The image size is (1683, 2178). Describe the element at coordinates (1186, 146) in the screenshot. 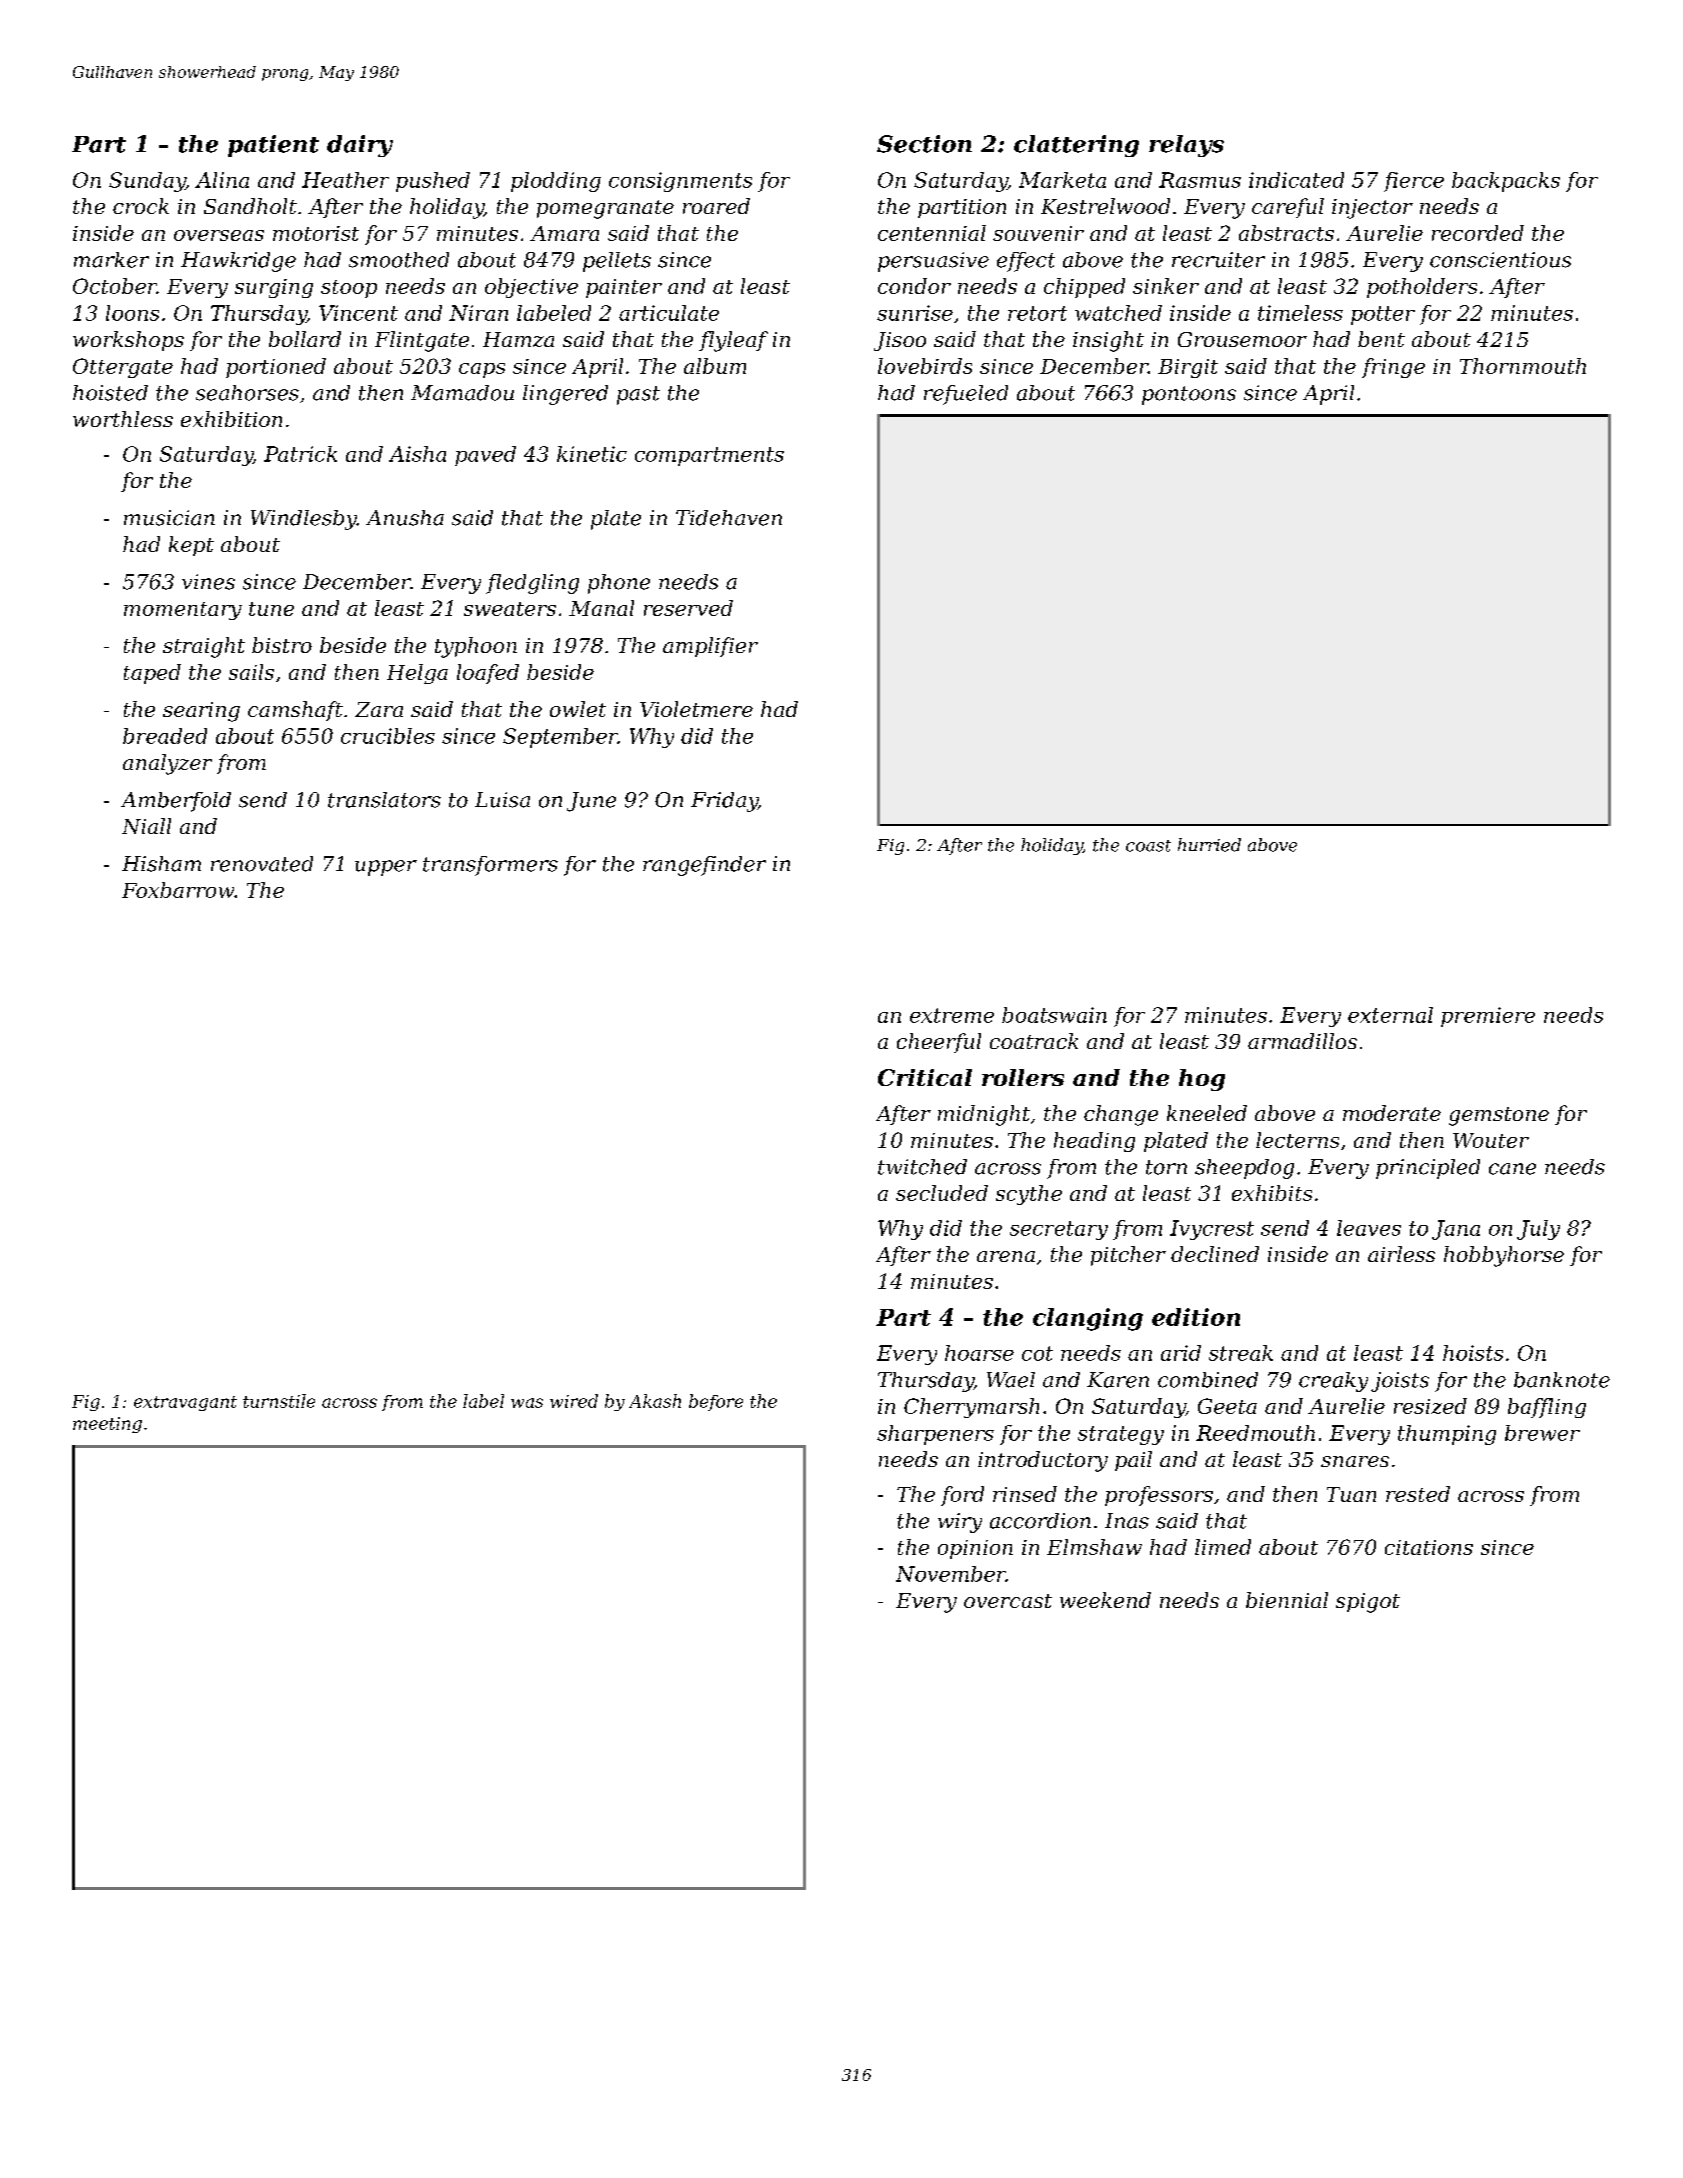

I see `relays` at that location.
